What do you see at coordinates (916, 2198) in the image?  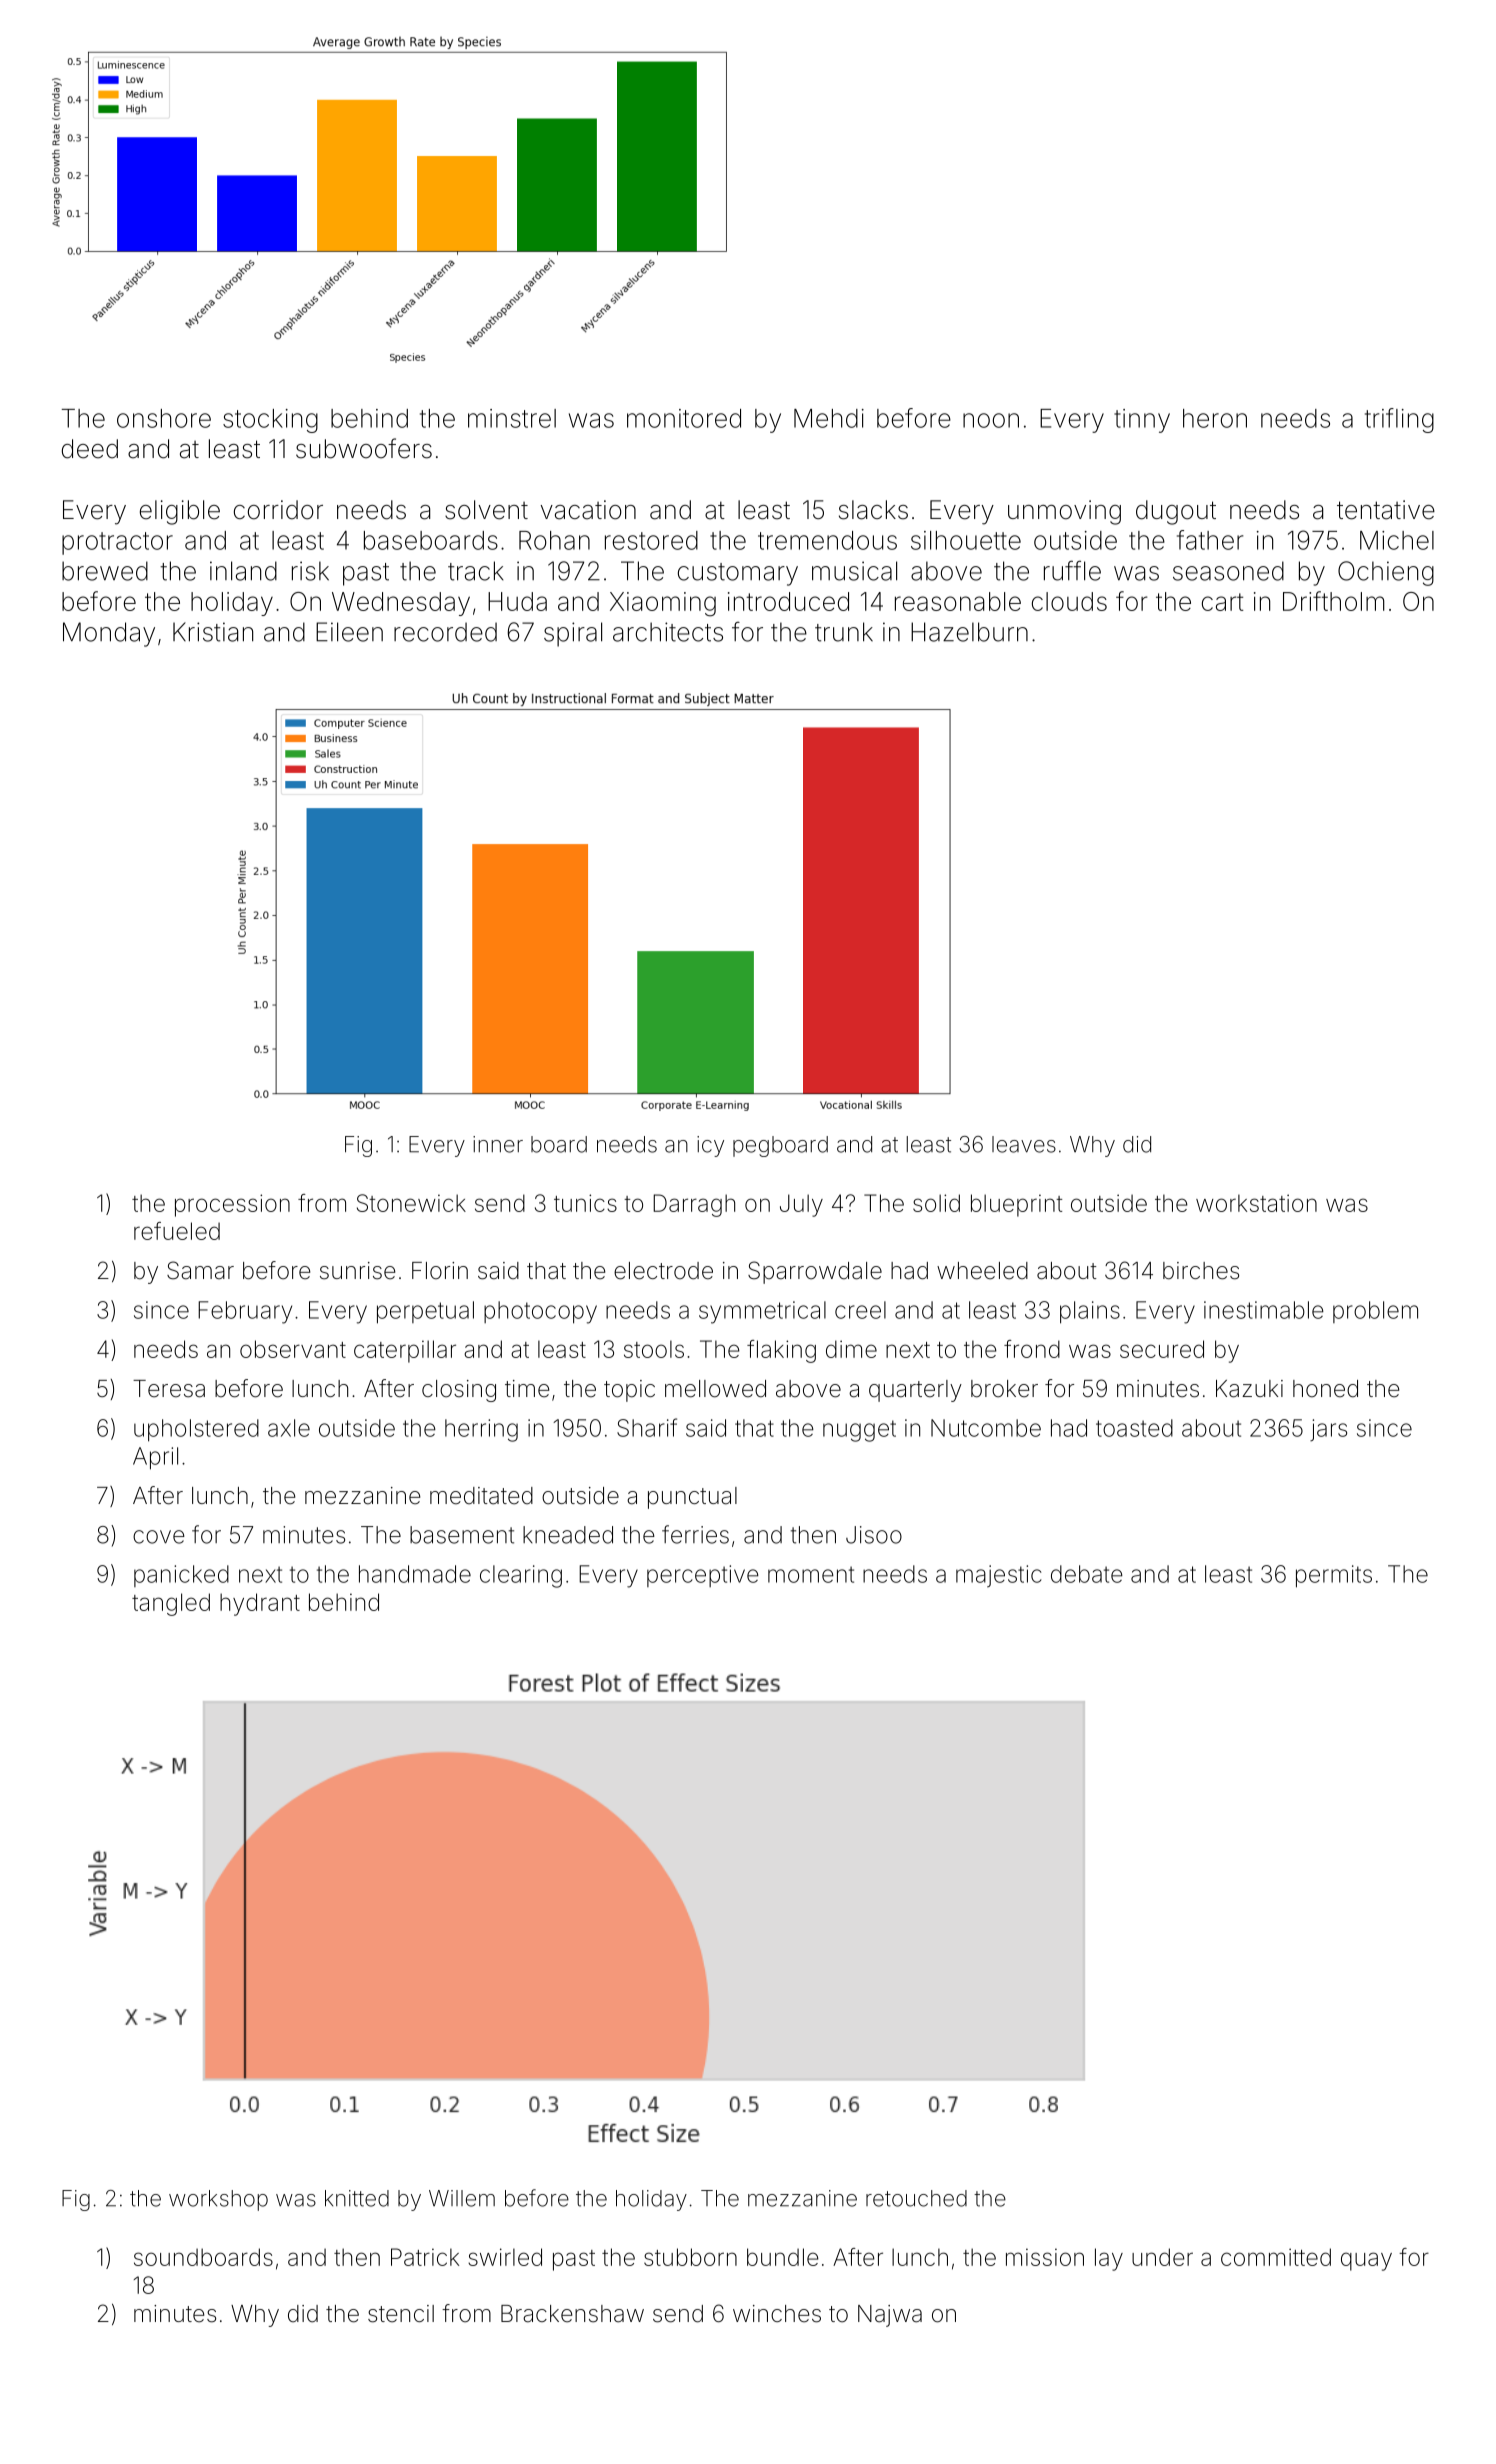 I see `retouched` at bounding box center [916, 2198].
